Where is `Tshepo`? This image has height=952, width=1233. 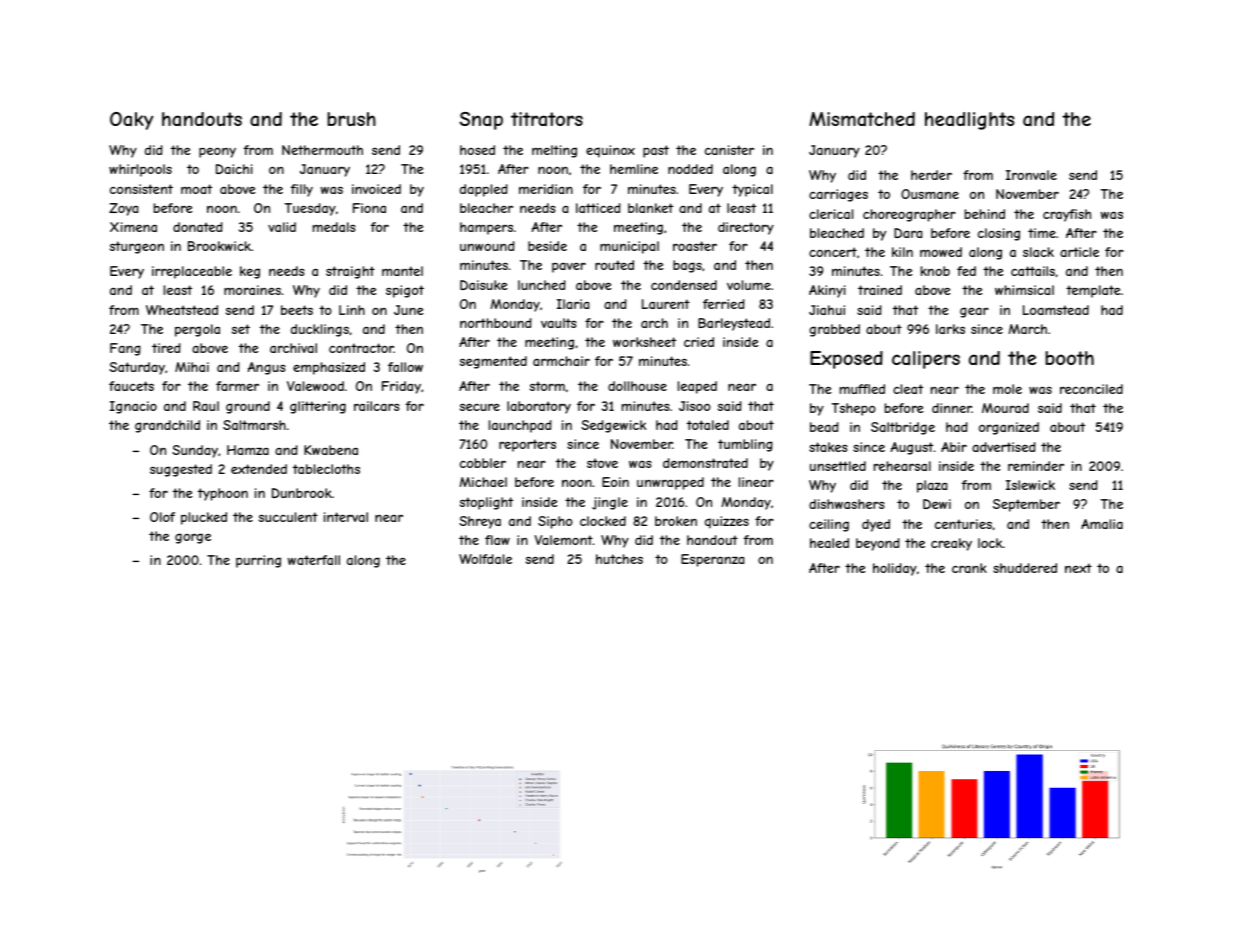
Tshepo is located at coordinates (854, 409).
